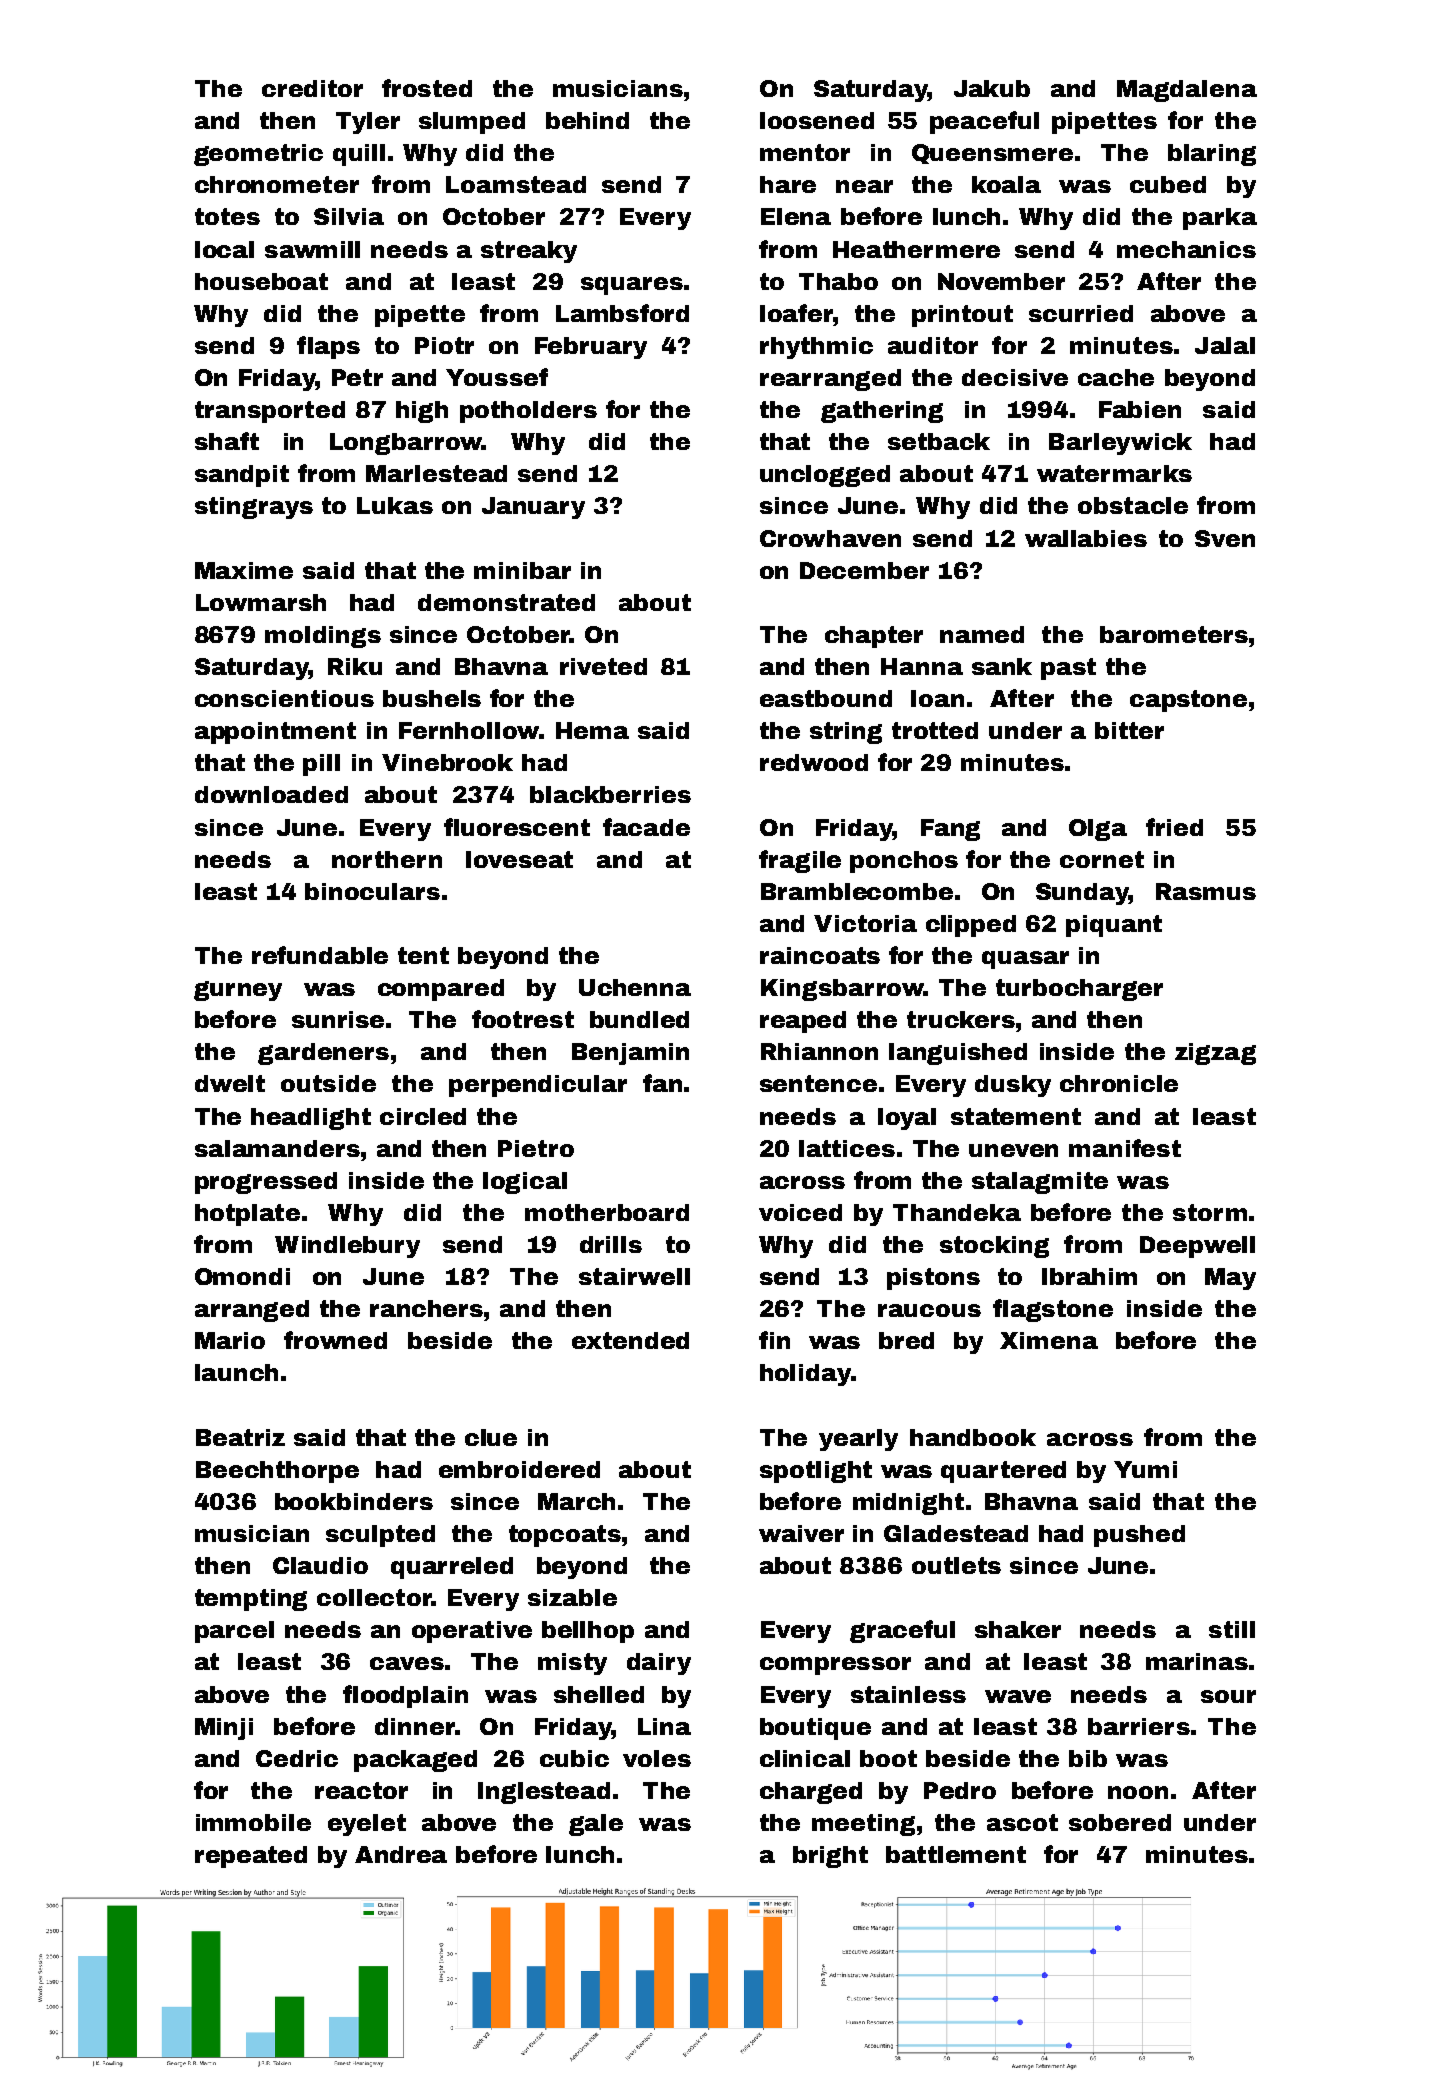  Describe the element at coordinates (992, 88) in the page. I see `Jakub` at that location.
